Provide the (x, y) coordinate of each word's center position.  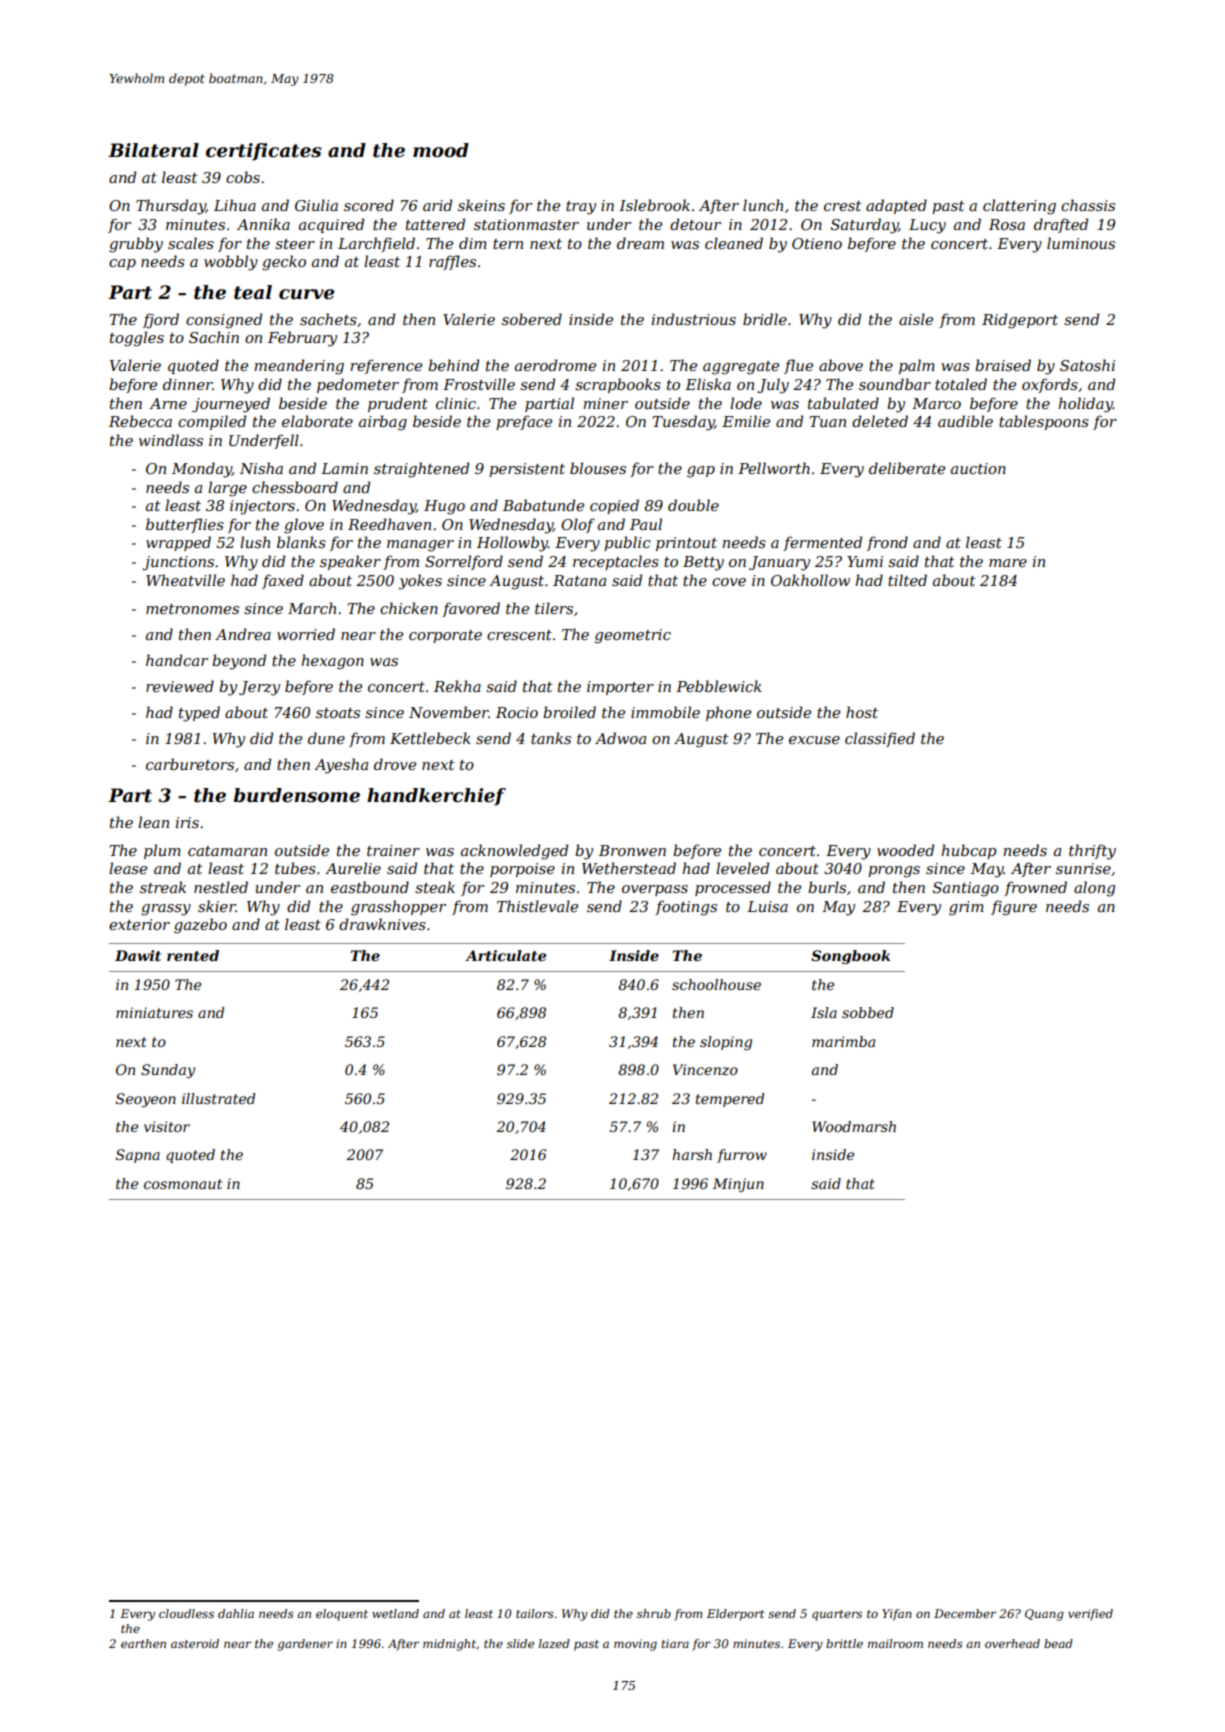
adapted (896, 206)
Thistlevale (537, 906)
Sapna (138, 1156)
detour (695, 224)
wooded (905, 850)
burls (827, 887)
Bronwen (632, 850)
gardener (305, 1645)
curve (307, 294)
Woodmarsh (854, 1126)
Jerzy (259, 688)
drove (395, 764)
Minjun (738, 1185)
